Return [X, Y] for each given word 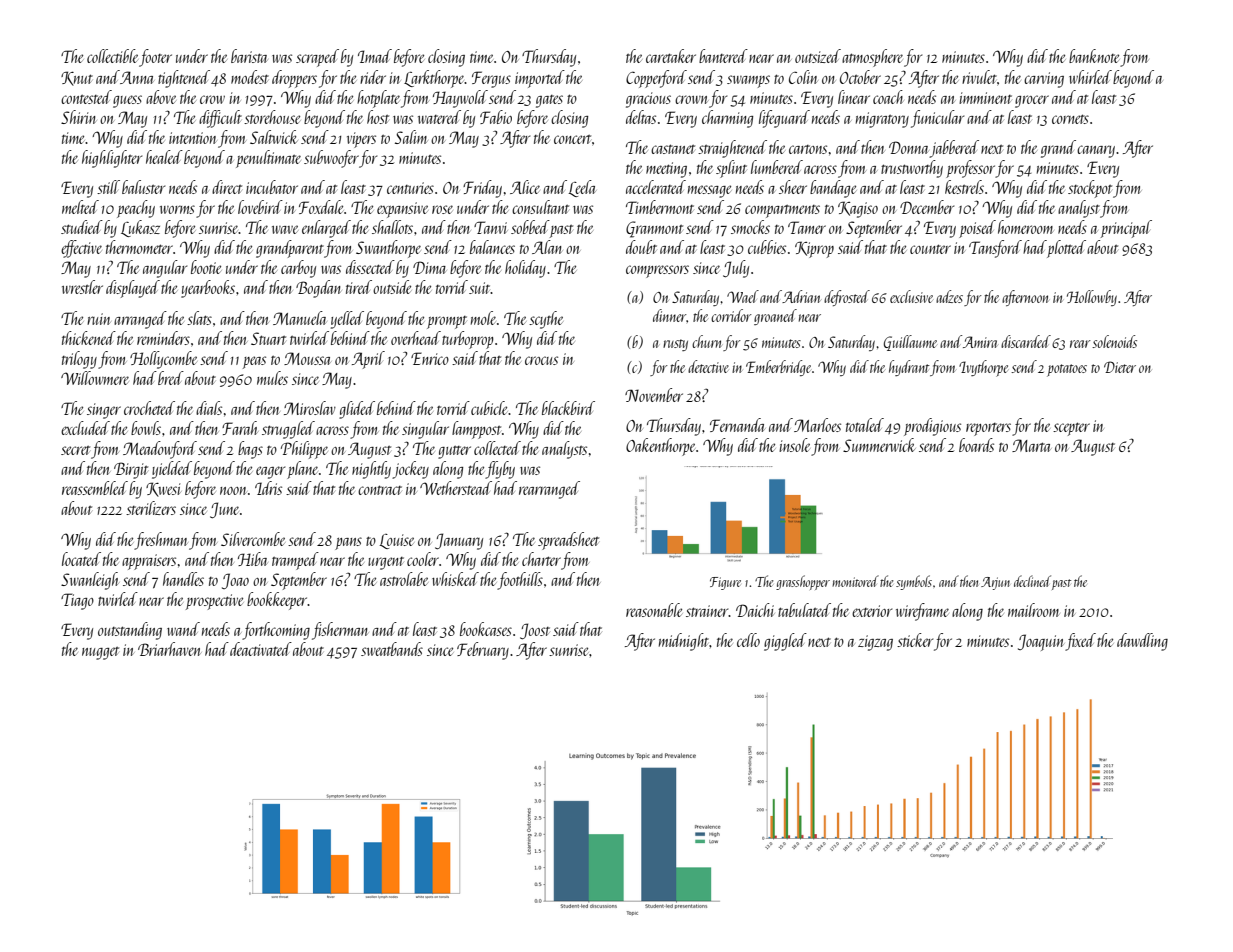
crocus [541, 360]
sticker [915, 640]
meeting [666, 170]
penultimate [268, 159]
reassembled [95, 488]
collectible [112, 56]
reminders [163, 338]
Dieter [1120, 367]
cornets [1070, 119]
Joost [535, 631]
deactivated [261, 649]
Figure [725, 583]
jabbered [954, 149]
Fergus [491, 79]
